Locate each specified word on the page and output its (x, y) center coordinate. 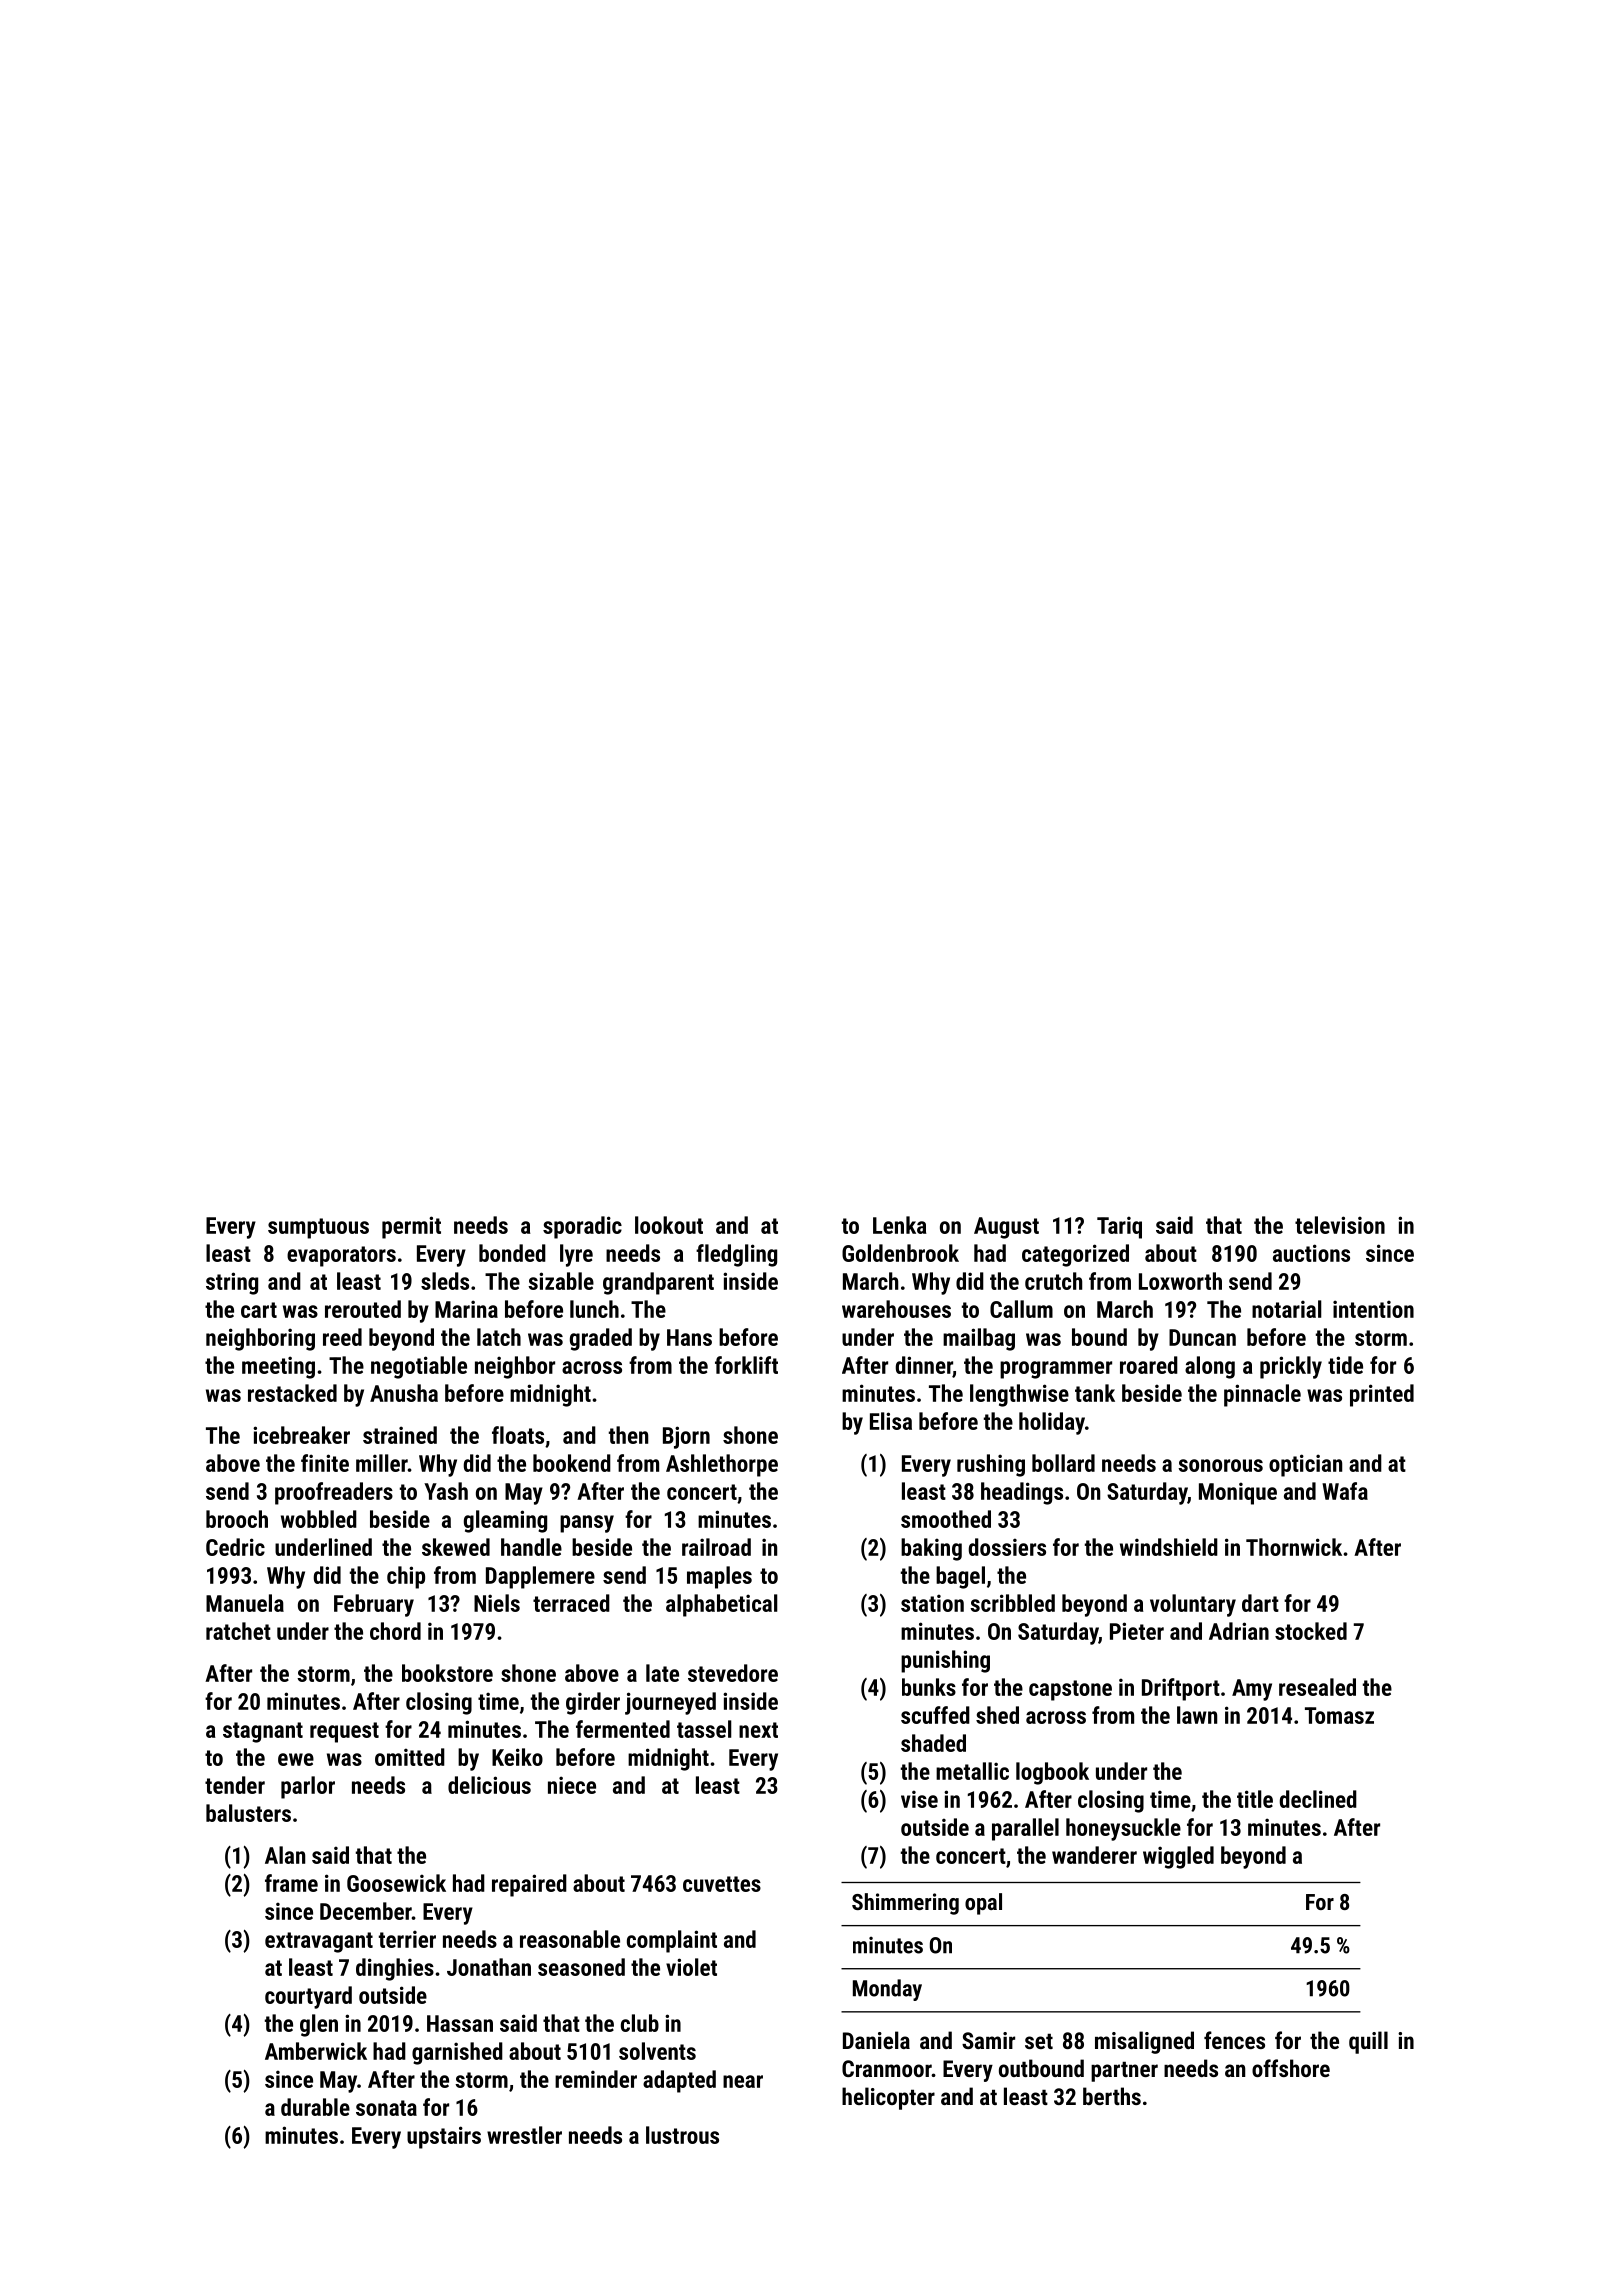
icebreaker (301, 1435)
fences (1234, 2040)
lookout (669, 1225)
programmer (1056, 1370)
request (344, 1732)
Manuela (245, 1603)
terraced (571, 1603)
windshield (1169, 1547)
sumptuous (318, 1228)
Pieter (1137, 1631)
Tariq (1119, 1227)
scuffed (935, 1715)
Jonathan (489, 1967)
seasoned (581, 1967)
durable (315, 2107)
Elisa (891, 1421)
